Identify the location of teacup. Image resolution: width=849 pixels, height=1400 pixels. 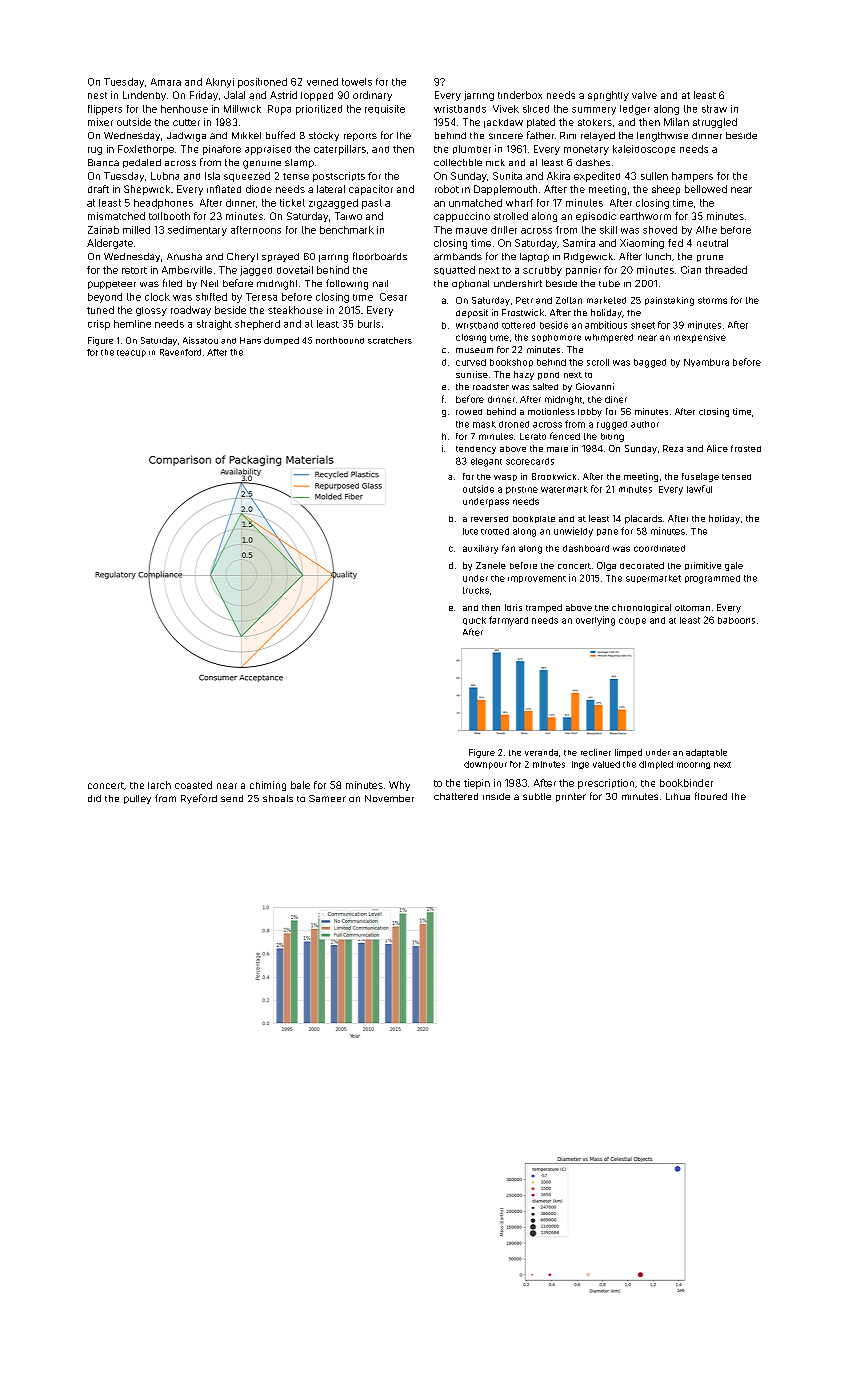
(131, 353).
